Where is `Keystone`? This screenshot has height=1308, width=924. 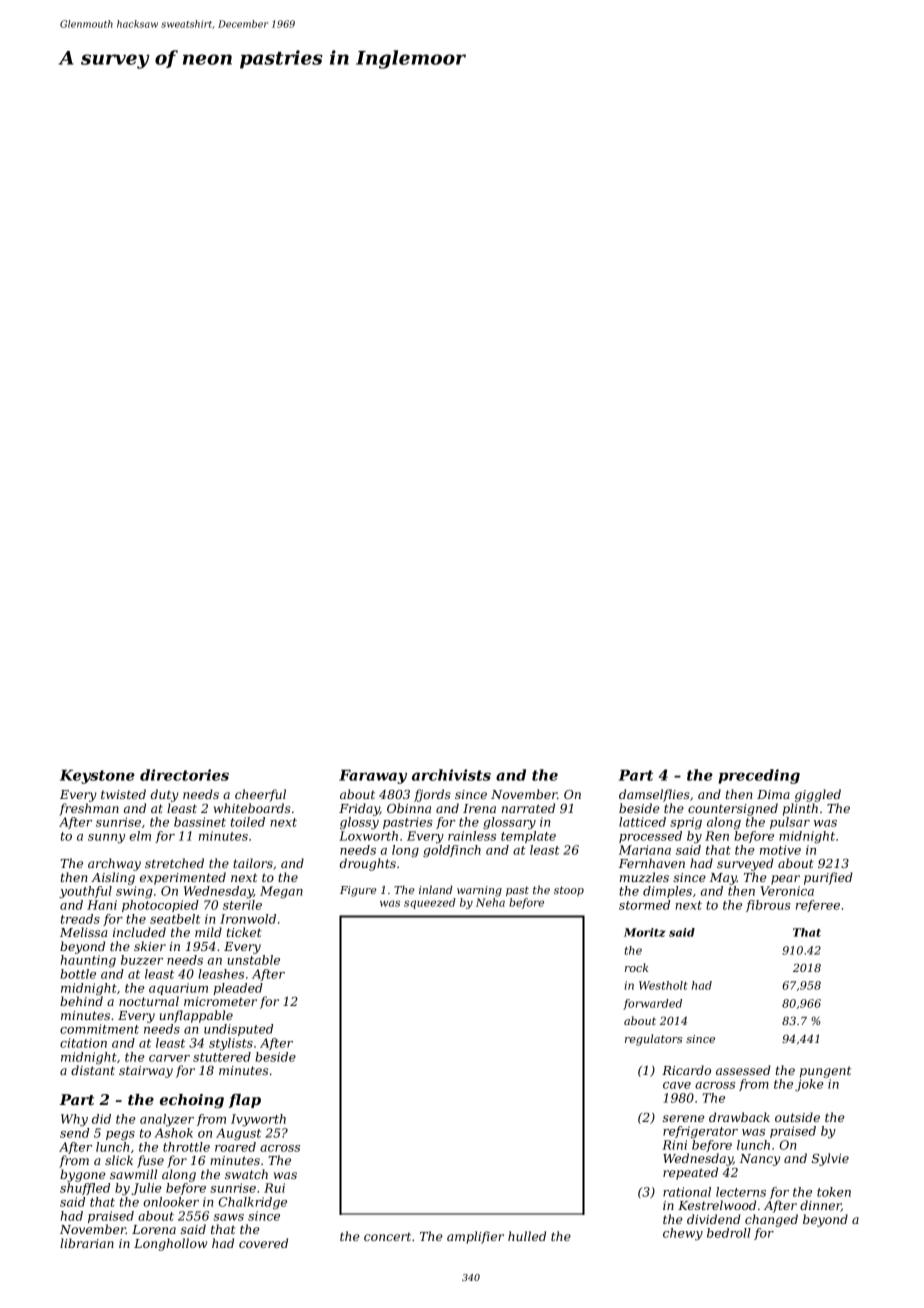 Keystone is located at coordinates (97, 777).
